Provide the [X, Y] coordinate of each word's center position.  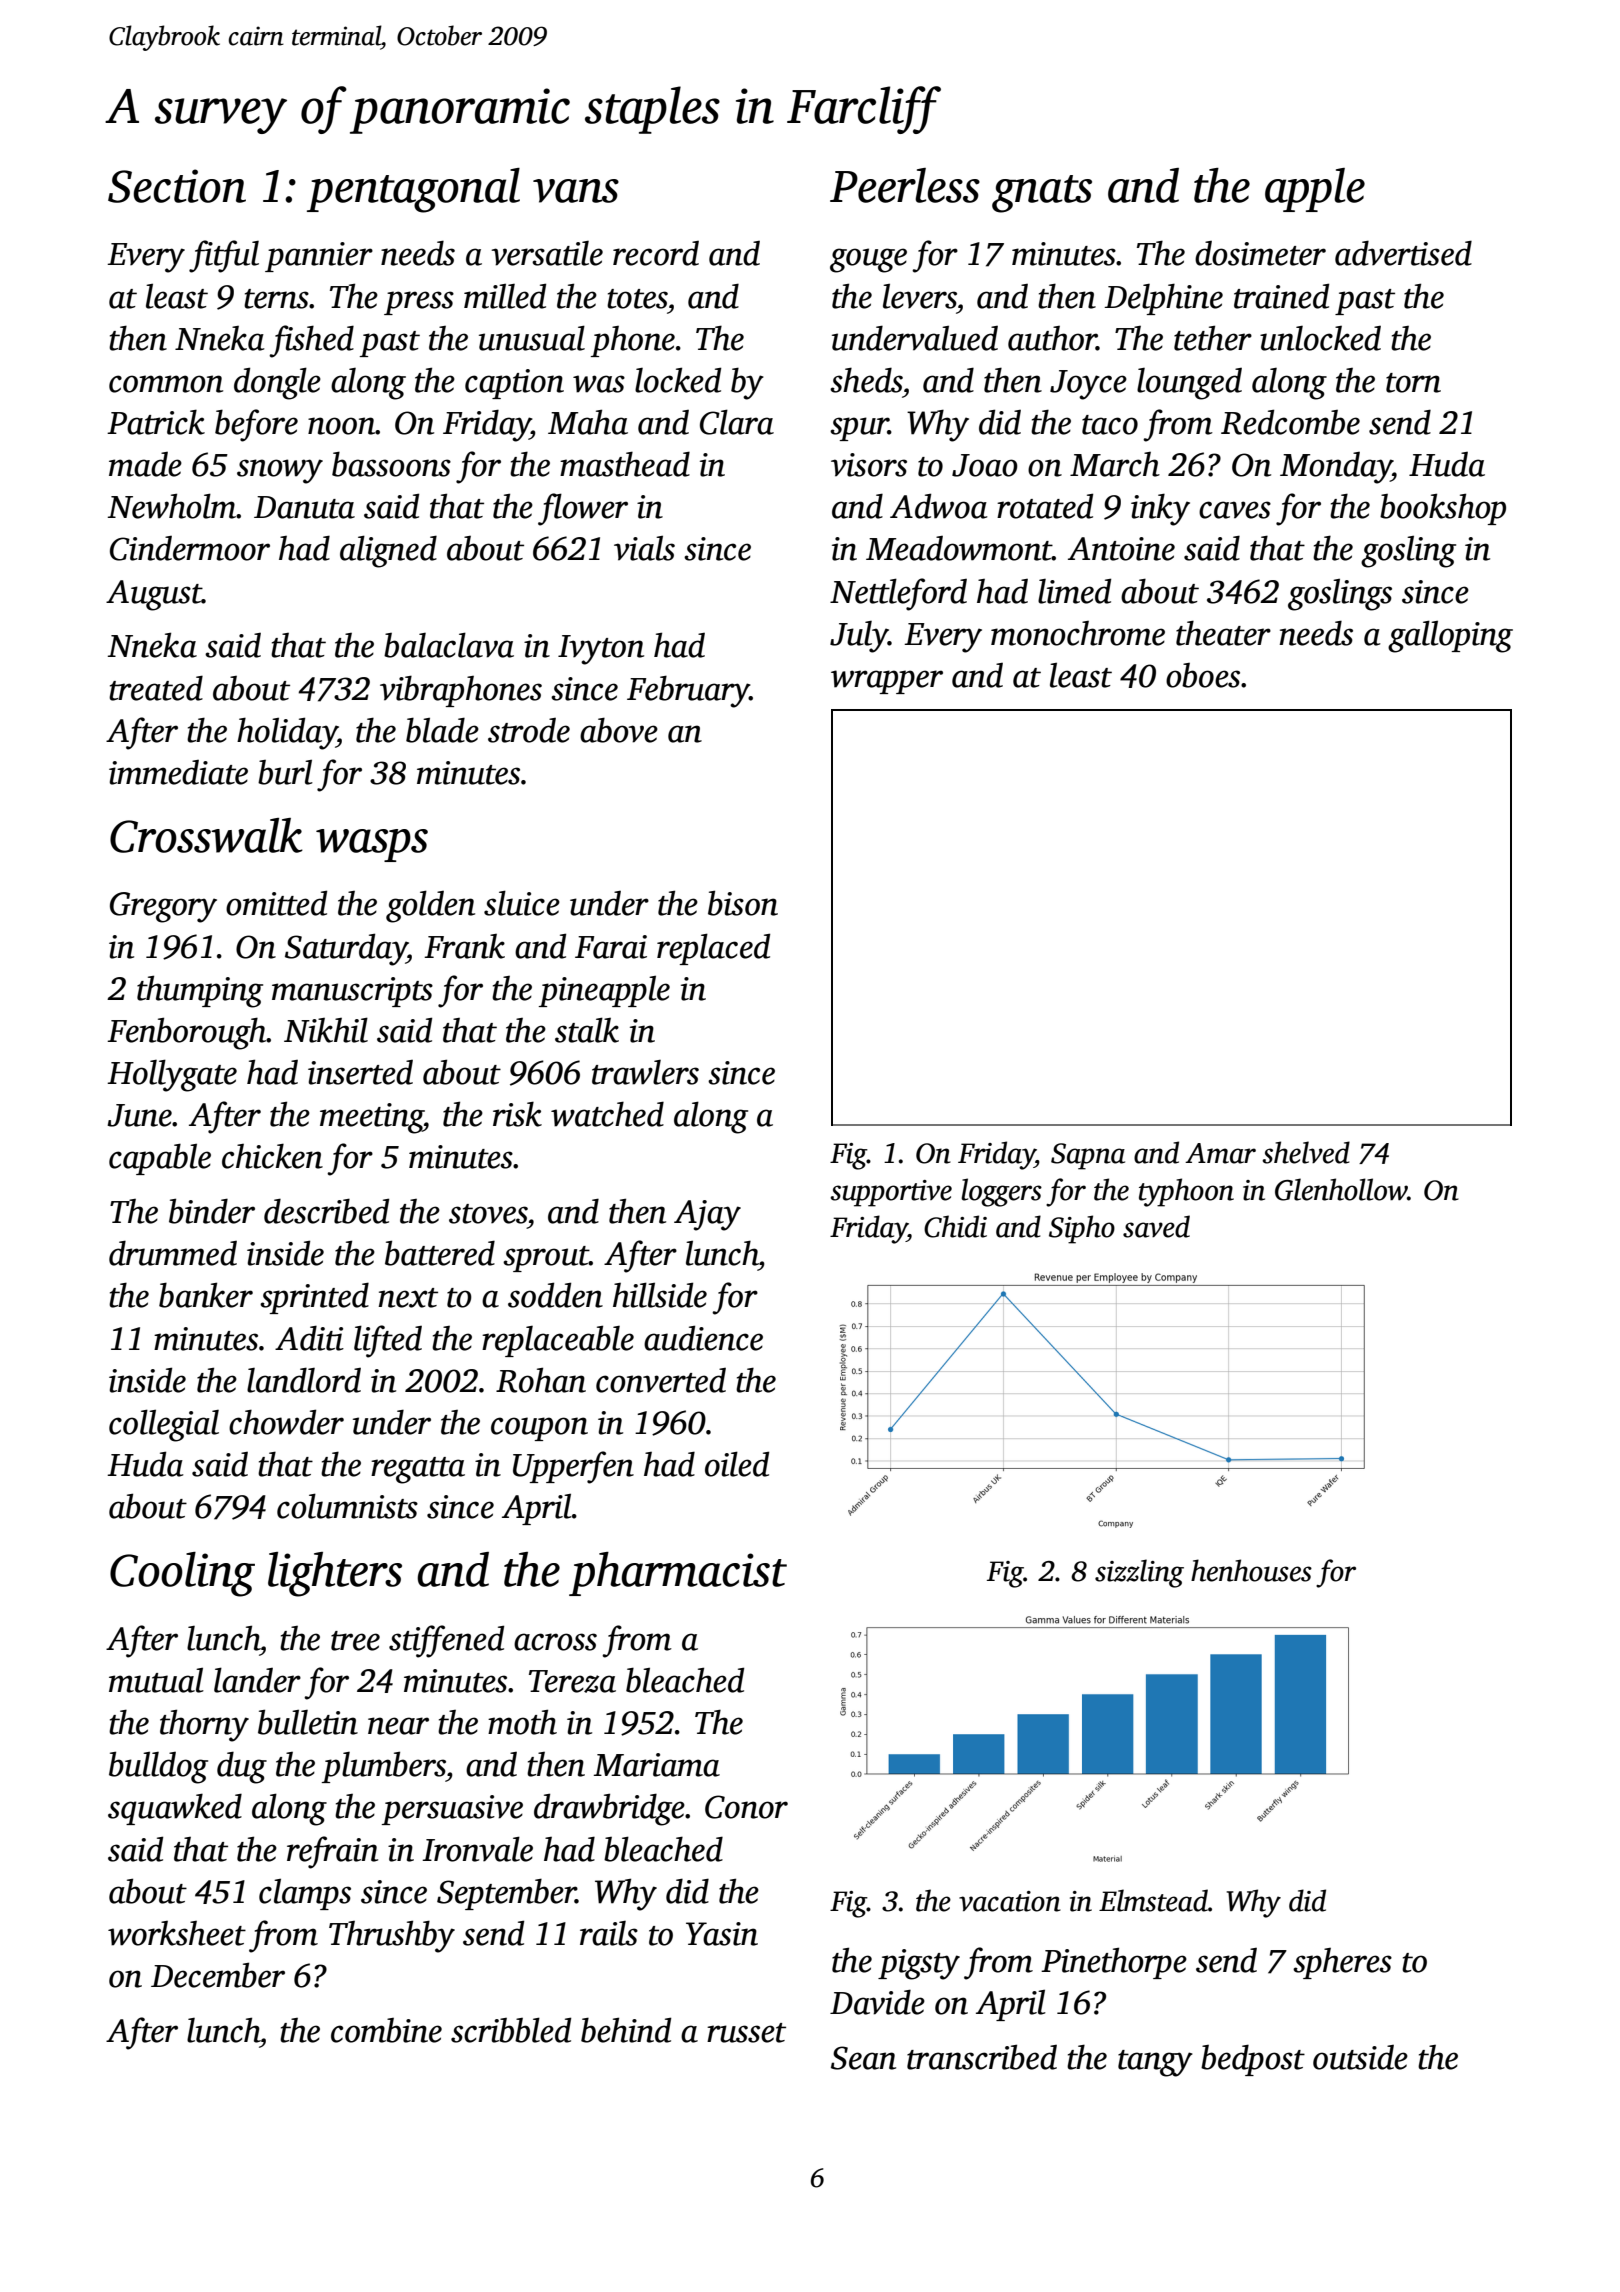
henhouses [1251, 1570]
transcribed [982, 2057]
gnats [1042, 194]
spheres [1342, 1963]
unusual [532, 338]
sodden [555, 1295]
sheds [866, 380]
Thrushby [392, 1936]
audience [703, 1338]
